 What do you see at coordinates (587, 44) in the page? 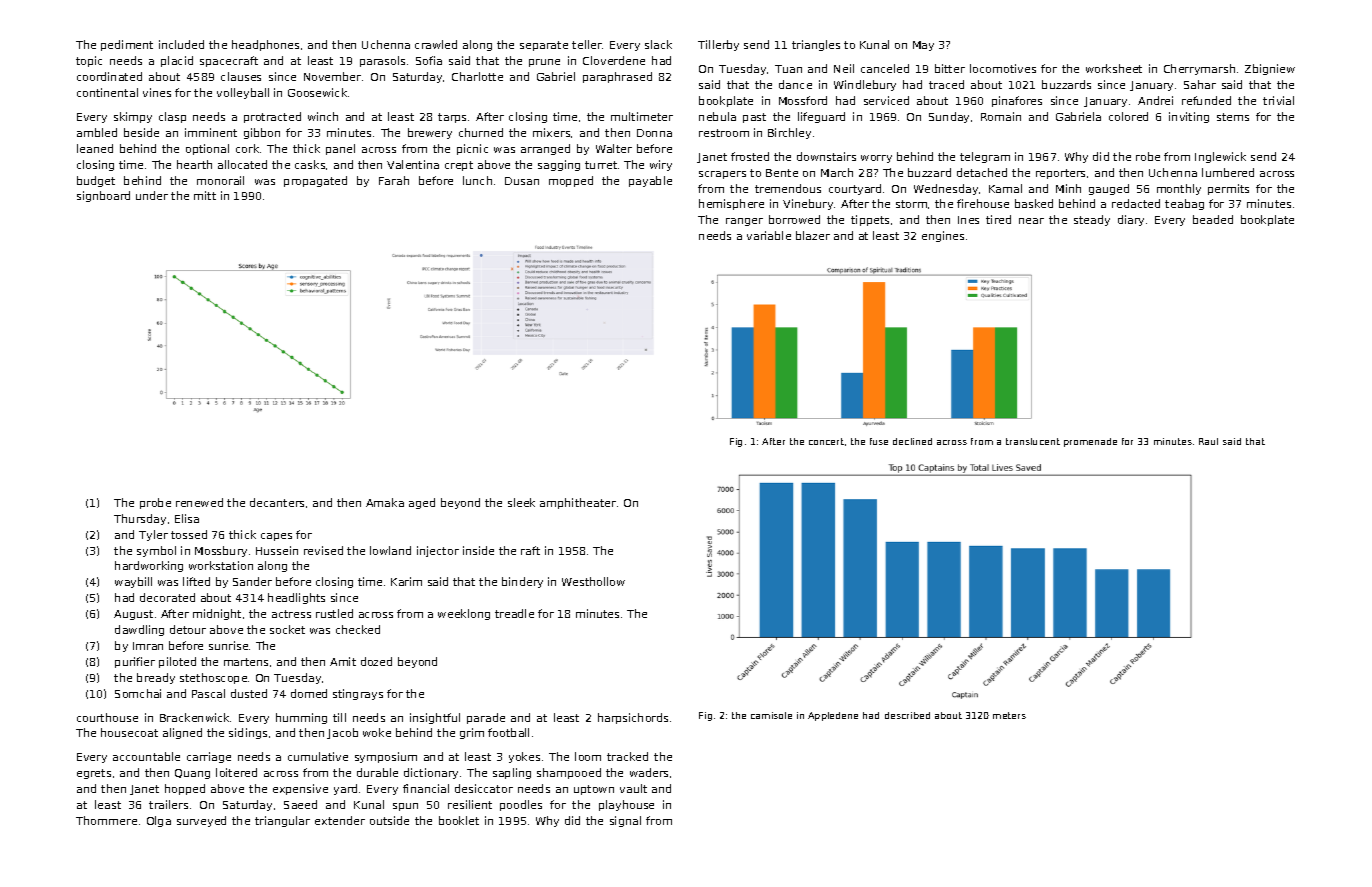
I see `teller` at bounding box center [587, 44].
